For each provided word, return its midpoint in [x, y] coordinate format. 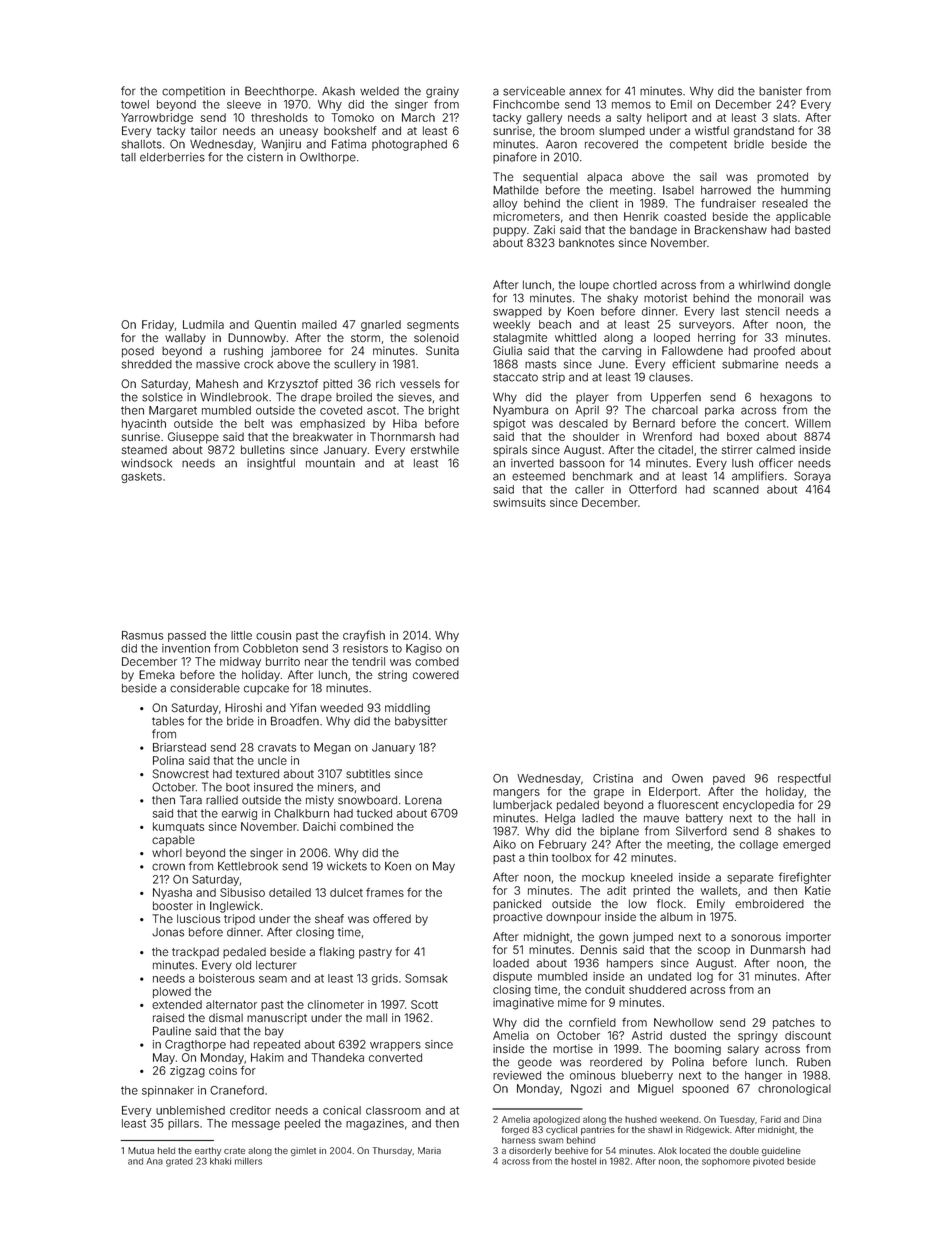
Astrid [647, 1035]
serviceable [534, 91]
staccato [515, 377]
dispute [512, 977]
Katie [818, 890]
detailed [290, 892]
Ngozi [586, 1090]
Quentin [275, 325]
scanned [736, 489]
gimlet [303, 1151]
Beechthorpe [279, 92]
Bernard [654, 423]
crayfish [364, 636]
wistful [712, 130]
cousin [273, 635]
